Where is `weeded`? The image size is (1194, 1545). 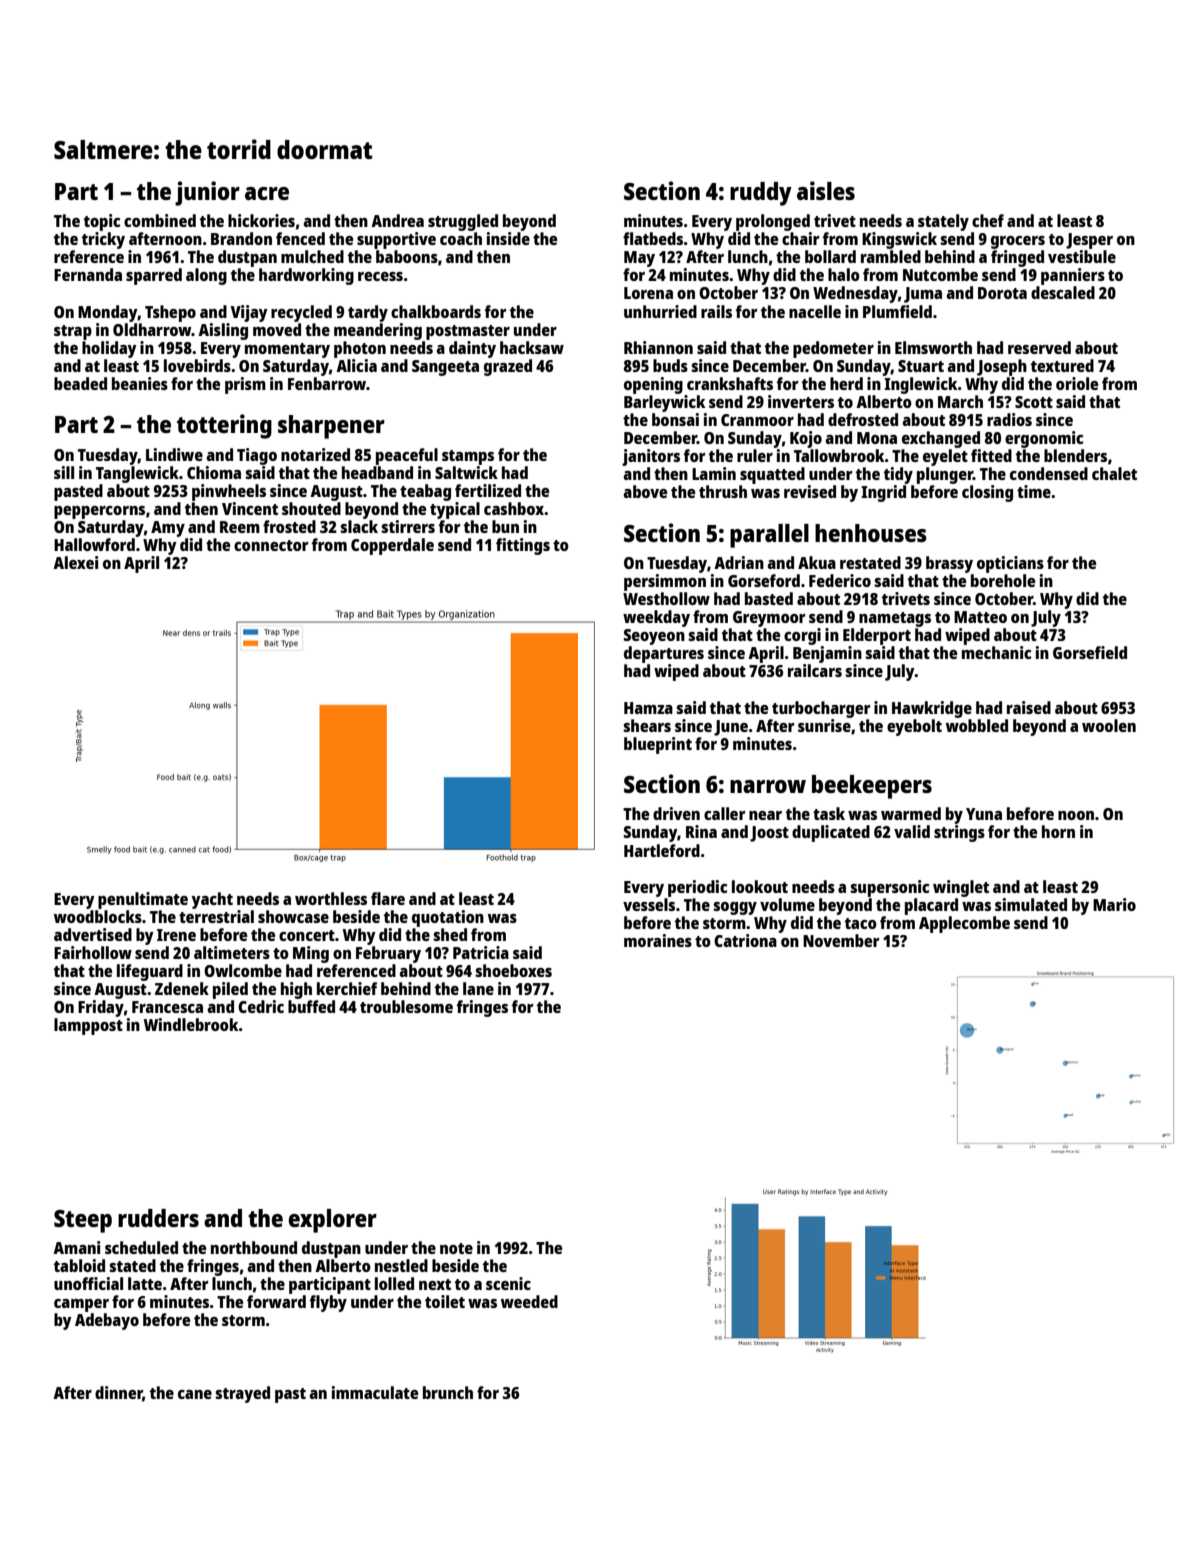
weeded is located at coordinates (529, 1301).
